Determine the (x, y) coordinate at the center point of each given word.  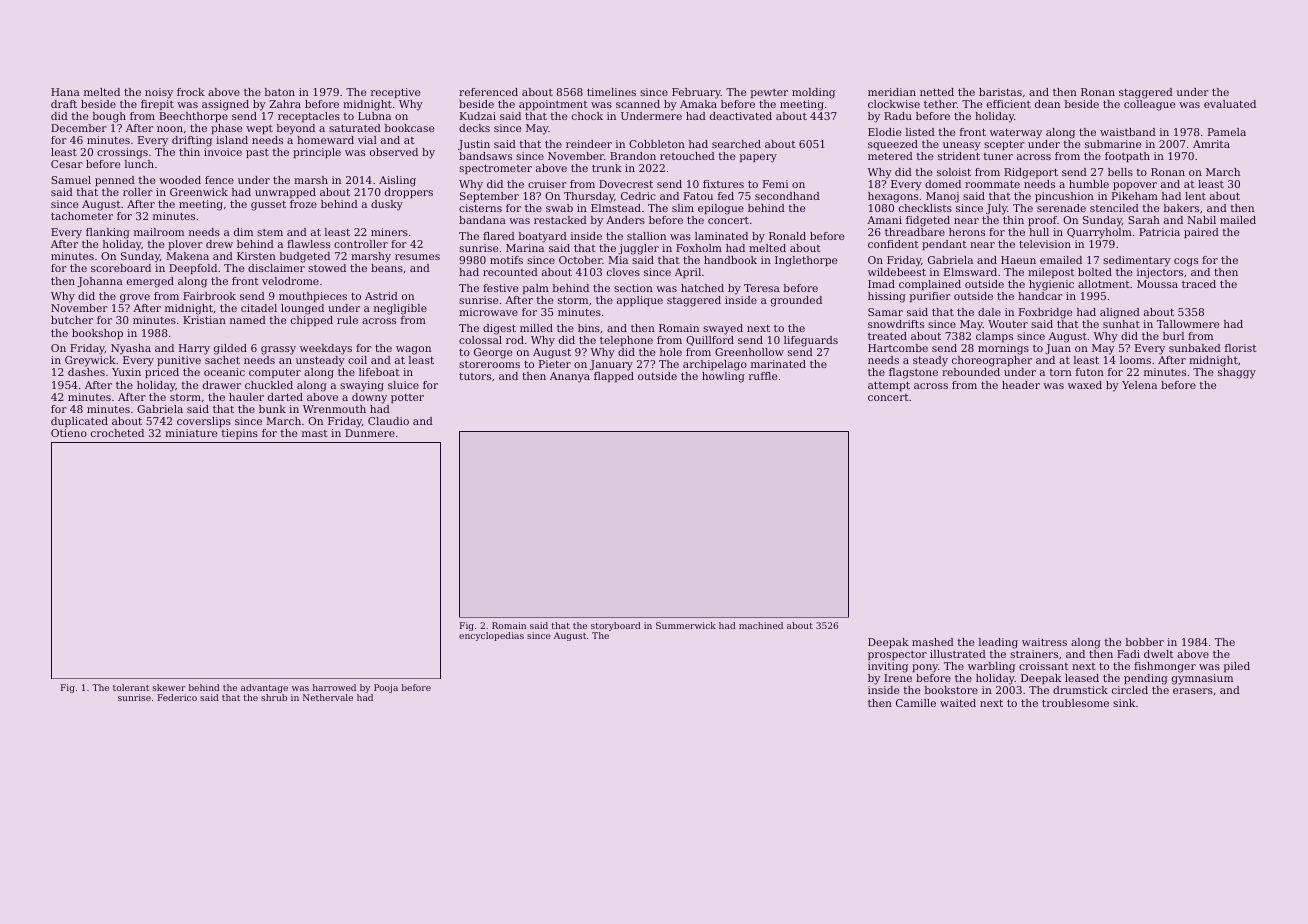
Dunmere (370, 433)
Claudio (388, 421)
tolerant (131, 687)
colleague (1149, 105)
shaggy (1237, 373)
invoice (223, 152)
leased (1082, 678)
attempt (889, 386)
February (696, 93)
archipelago (715, 365)
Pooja (386, 688)
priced (162, 373)
